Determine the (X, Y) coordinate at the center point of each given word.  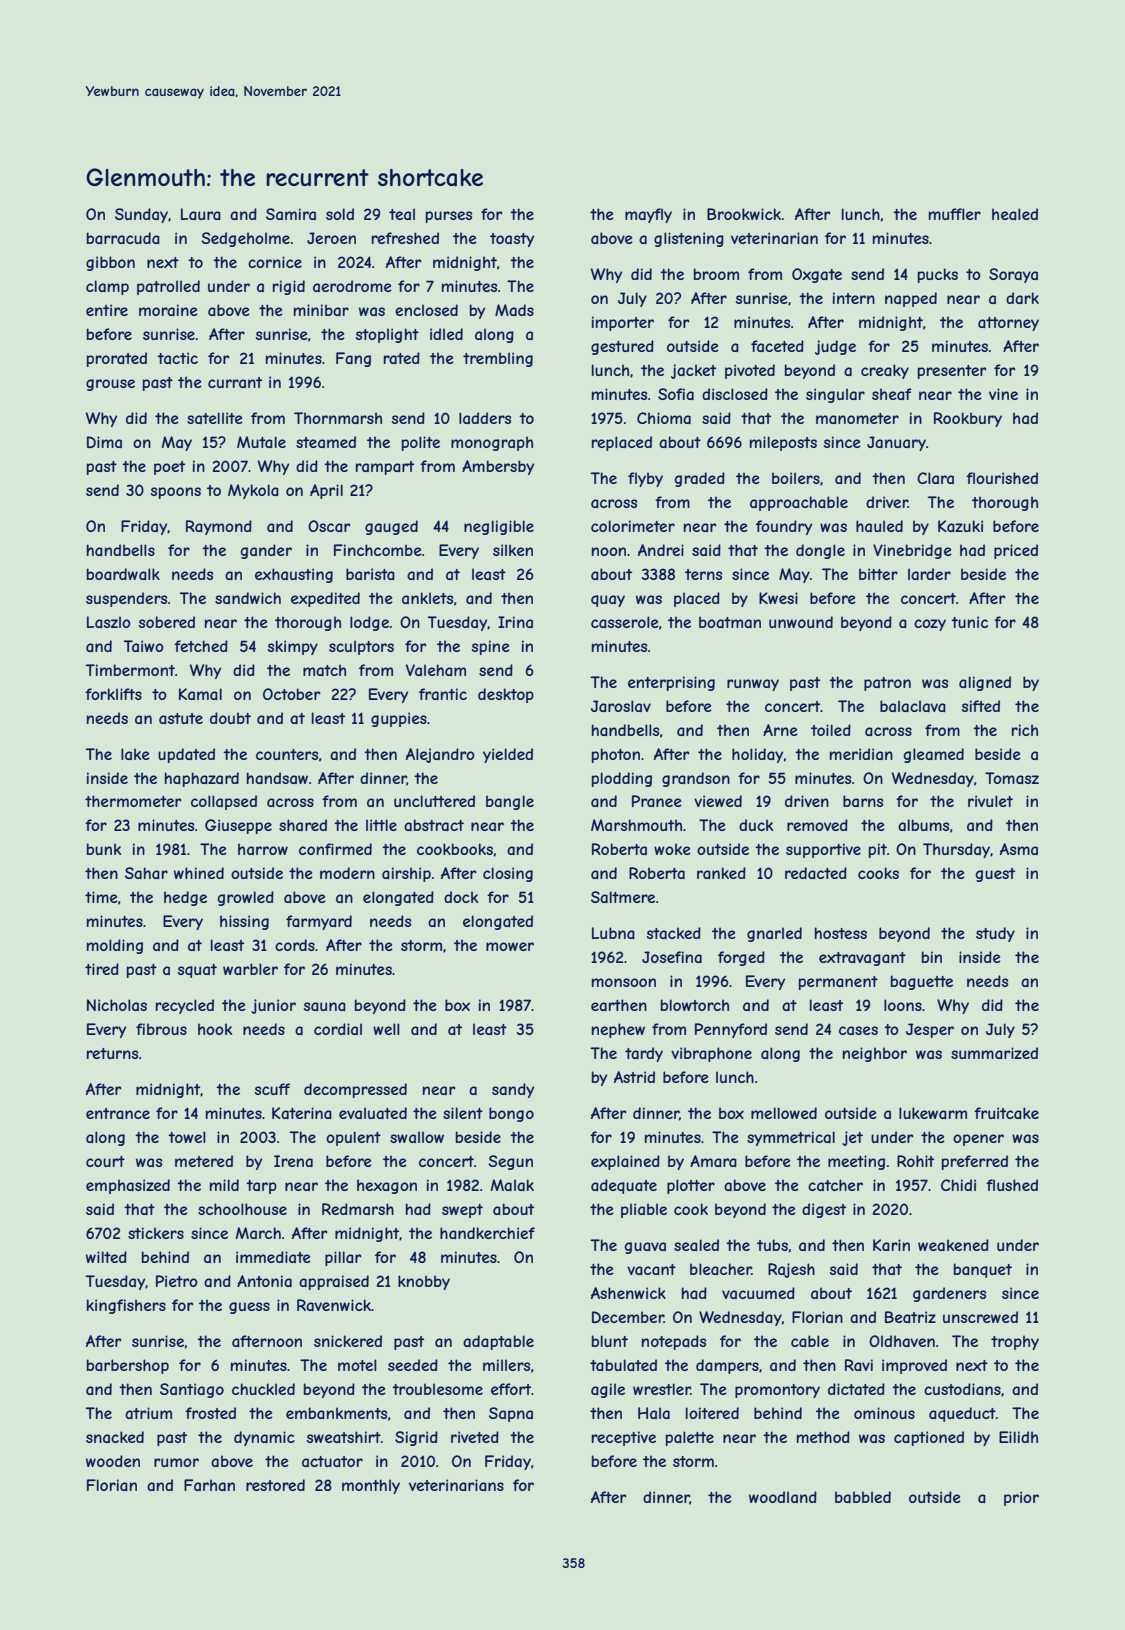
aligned (985, 683)
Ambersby (498, 467)
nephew (618, 1030)
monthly (371, 1486)
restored (275, 1485)
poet (169, 468)
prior (1021, 1498)
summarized (994, 1053)
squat (197, 971)
